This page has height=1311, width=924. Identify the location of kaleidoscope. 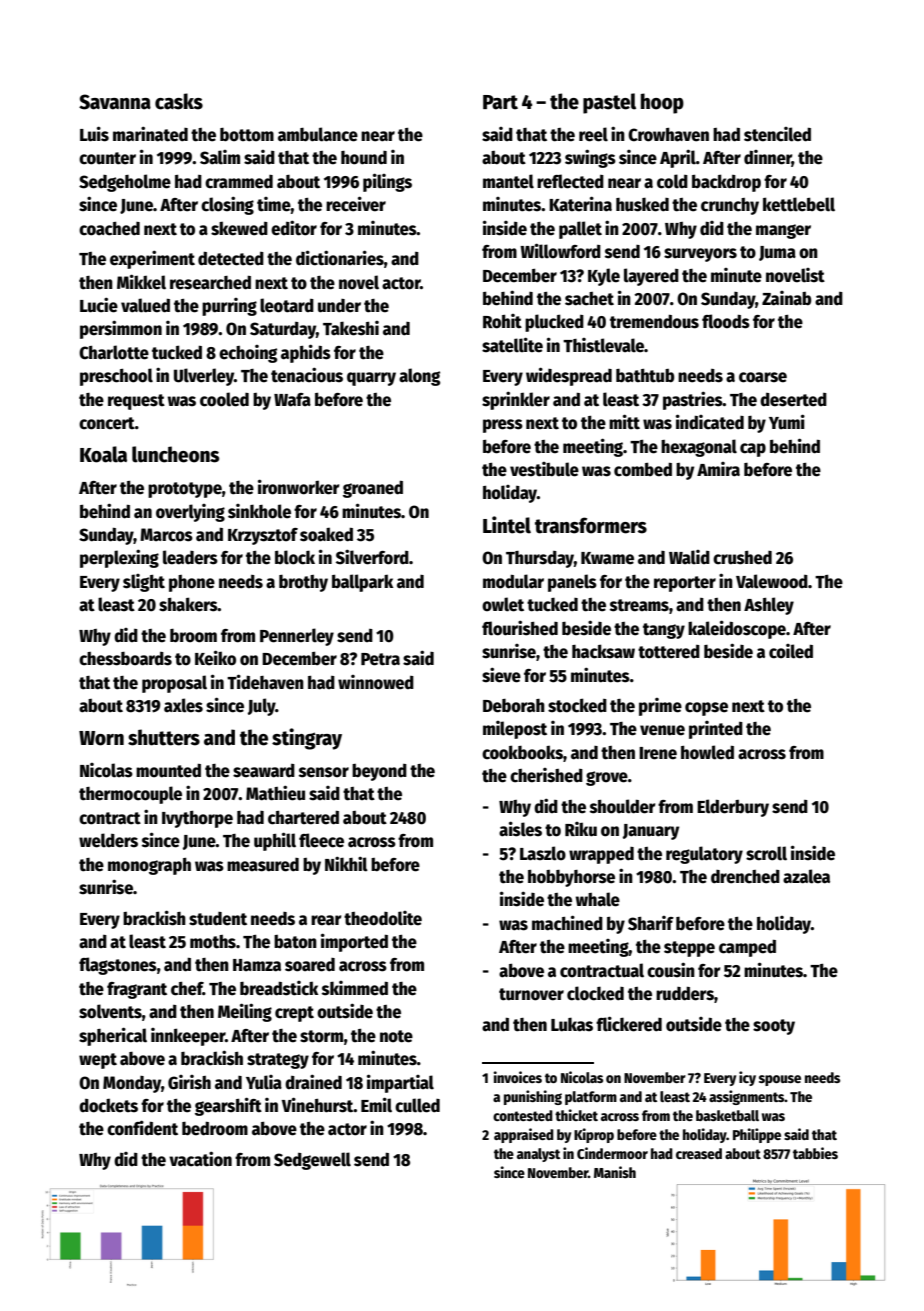
(737, 629).
